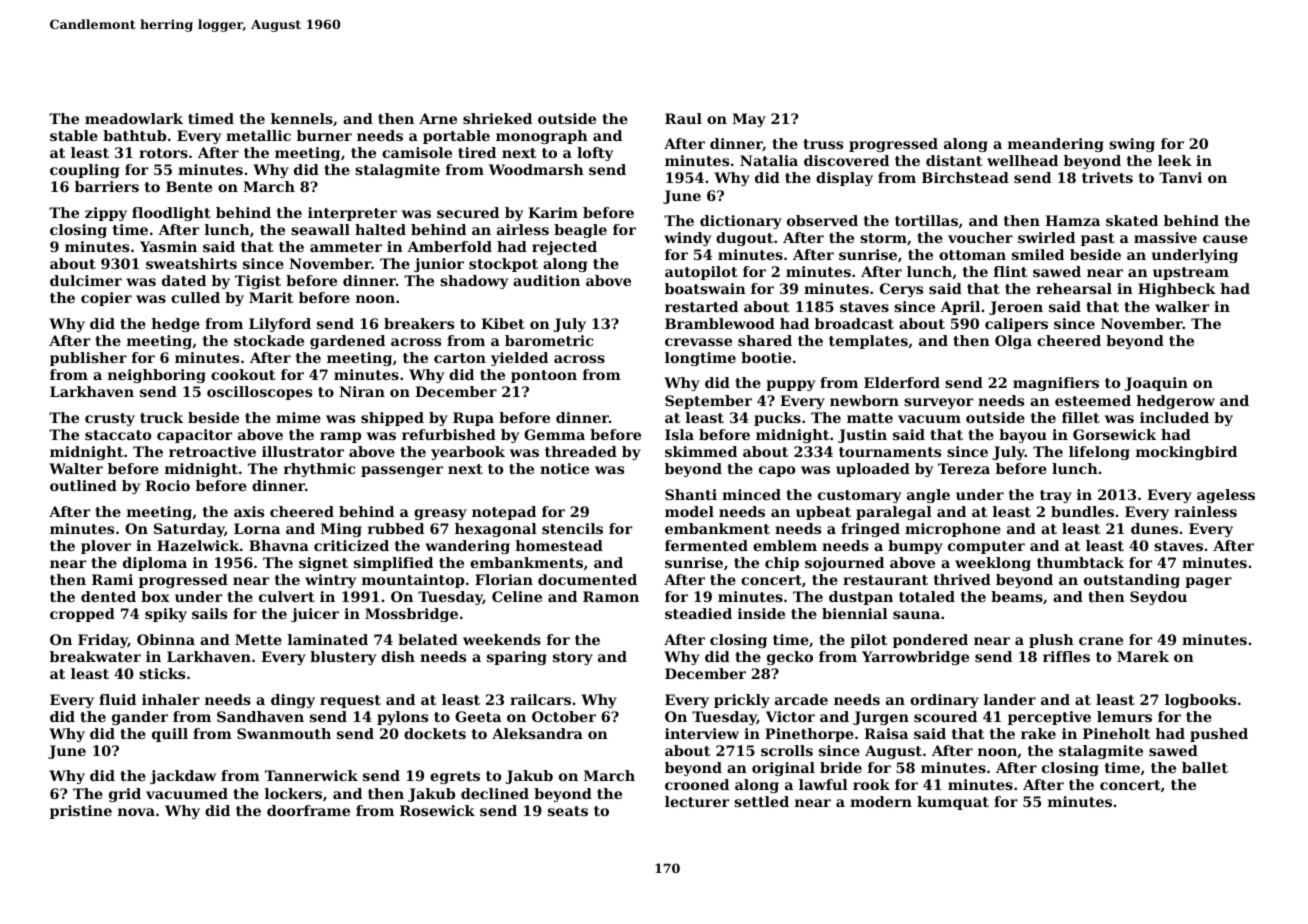 The width and height of the document is (1308, 924). What do you see at coordinates (495, 793) in the document?
I see `declined` at bounding box center [495, 793].
